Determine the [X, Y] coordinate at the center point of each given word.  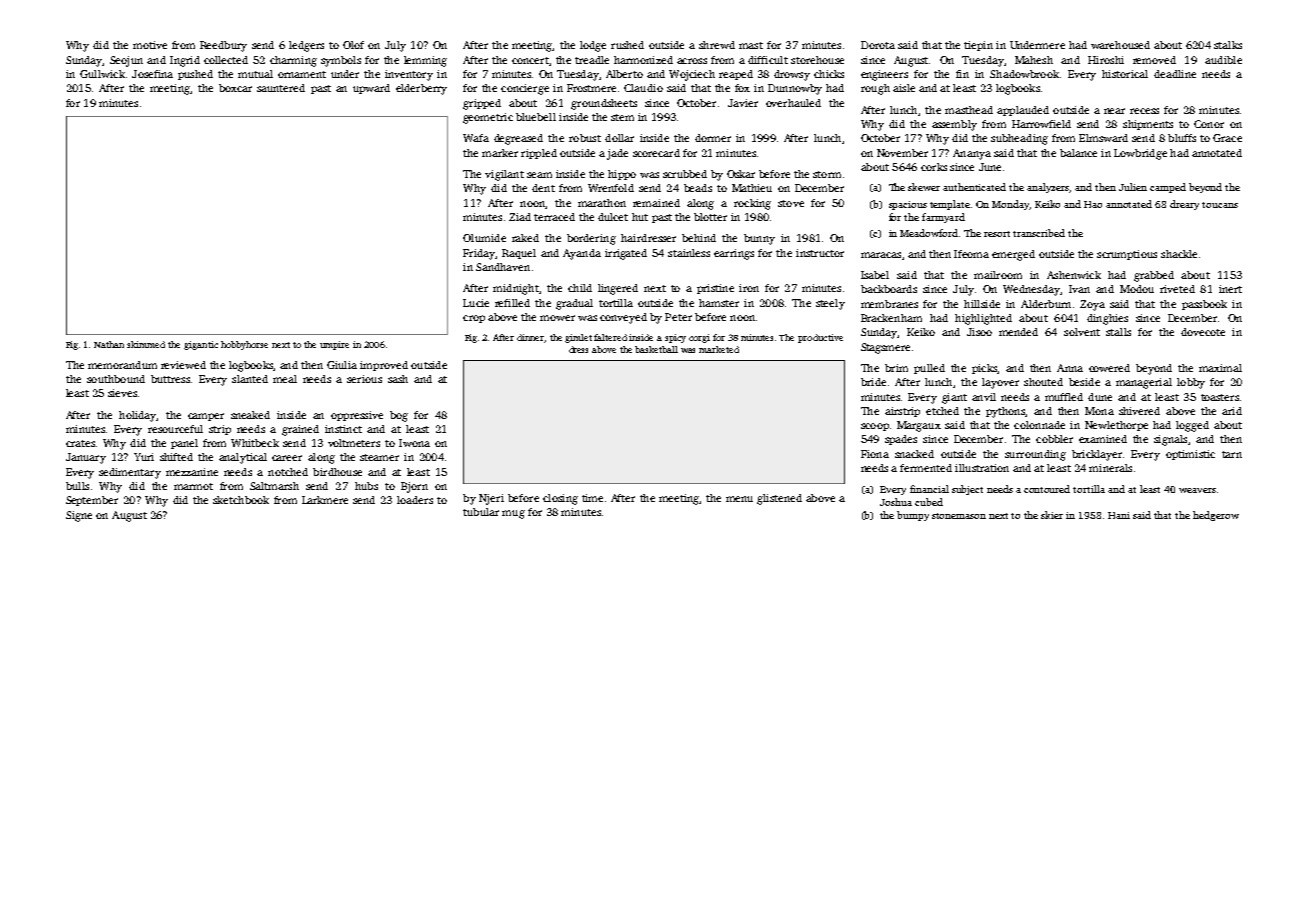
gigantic [201, 345]
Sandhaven [503, 267]
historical [1125, 74]
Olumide [484, 238]
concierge [525, 89]
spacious [908, 205]
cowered [1109, 368]
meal [285, 379]
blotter [710, 217]
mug [513, 514]
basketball [656, 349]
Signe [79, 516]
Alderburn [1046, 304]
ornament [302, 74]
